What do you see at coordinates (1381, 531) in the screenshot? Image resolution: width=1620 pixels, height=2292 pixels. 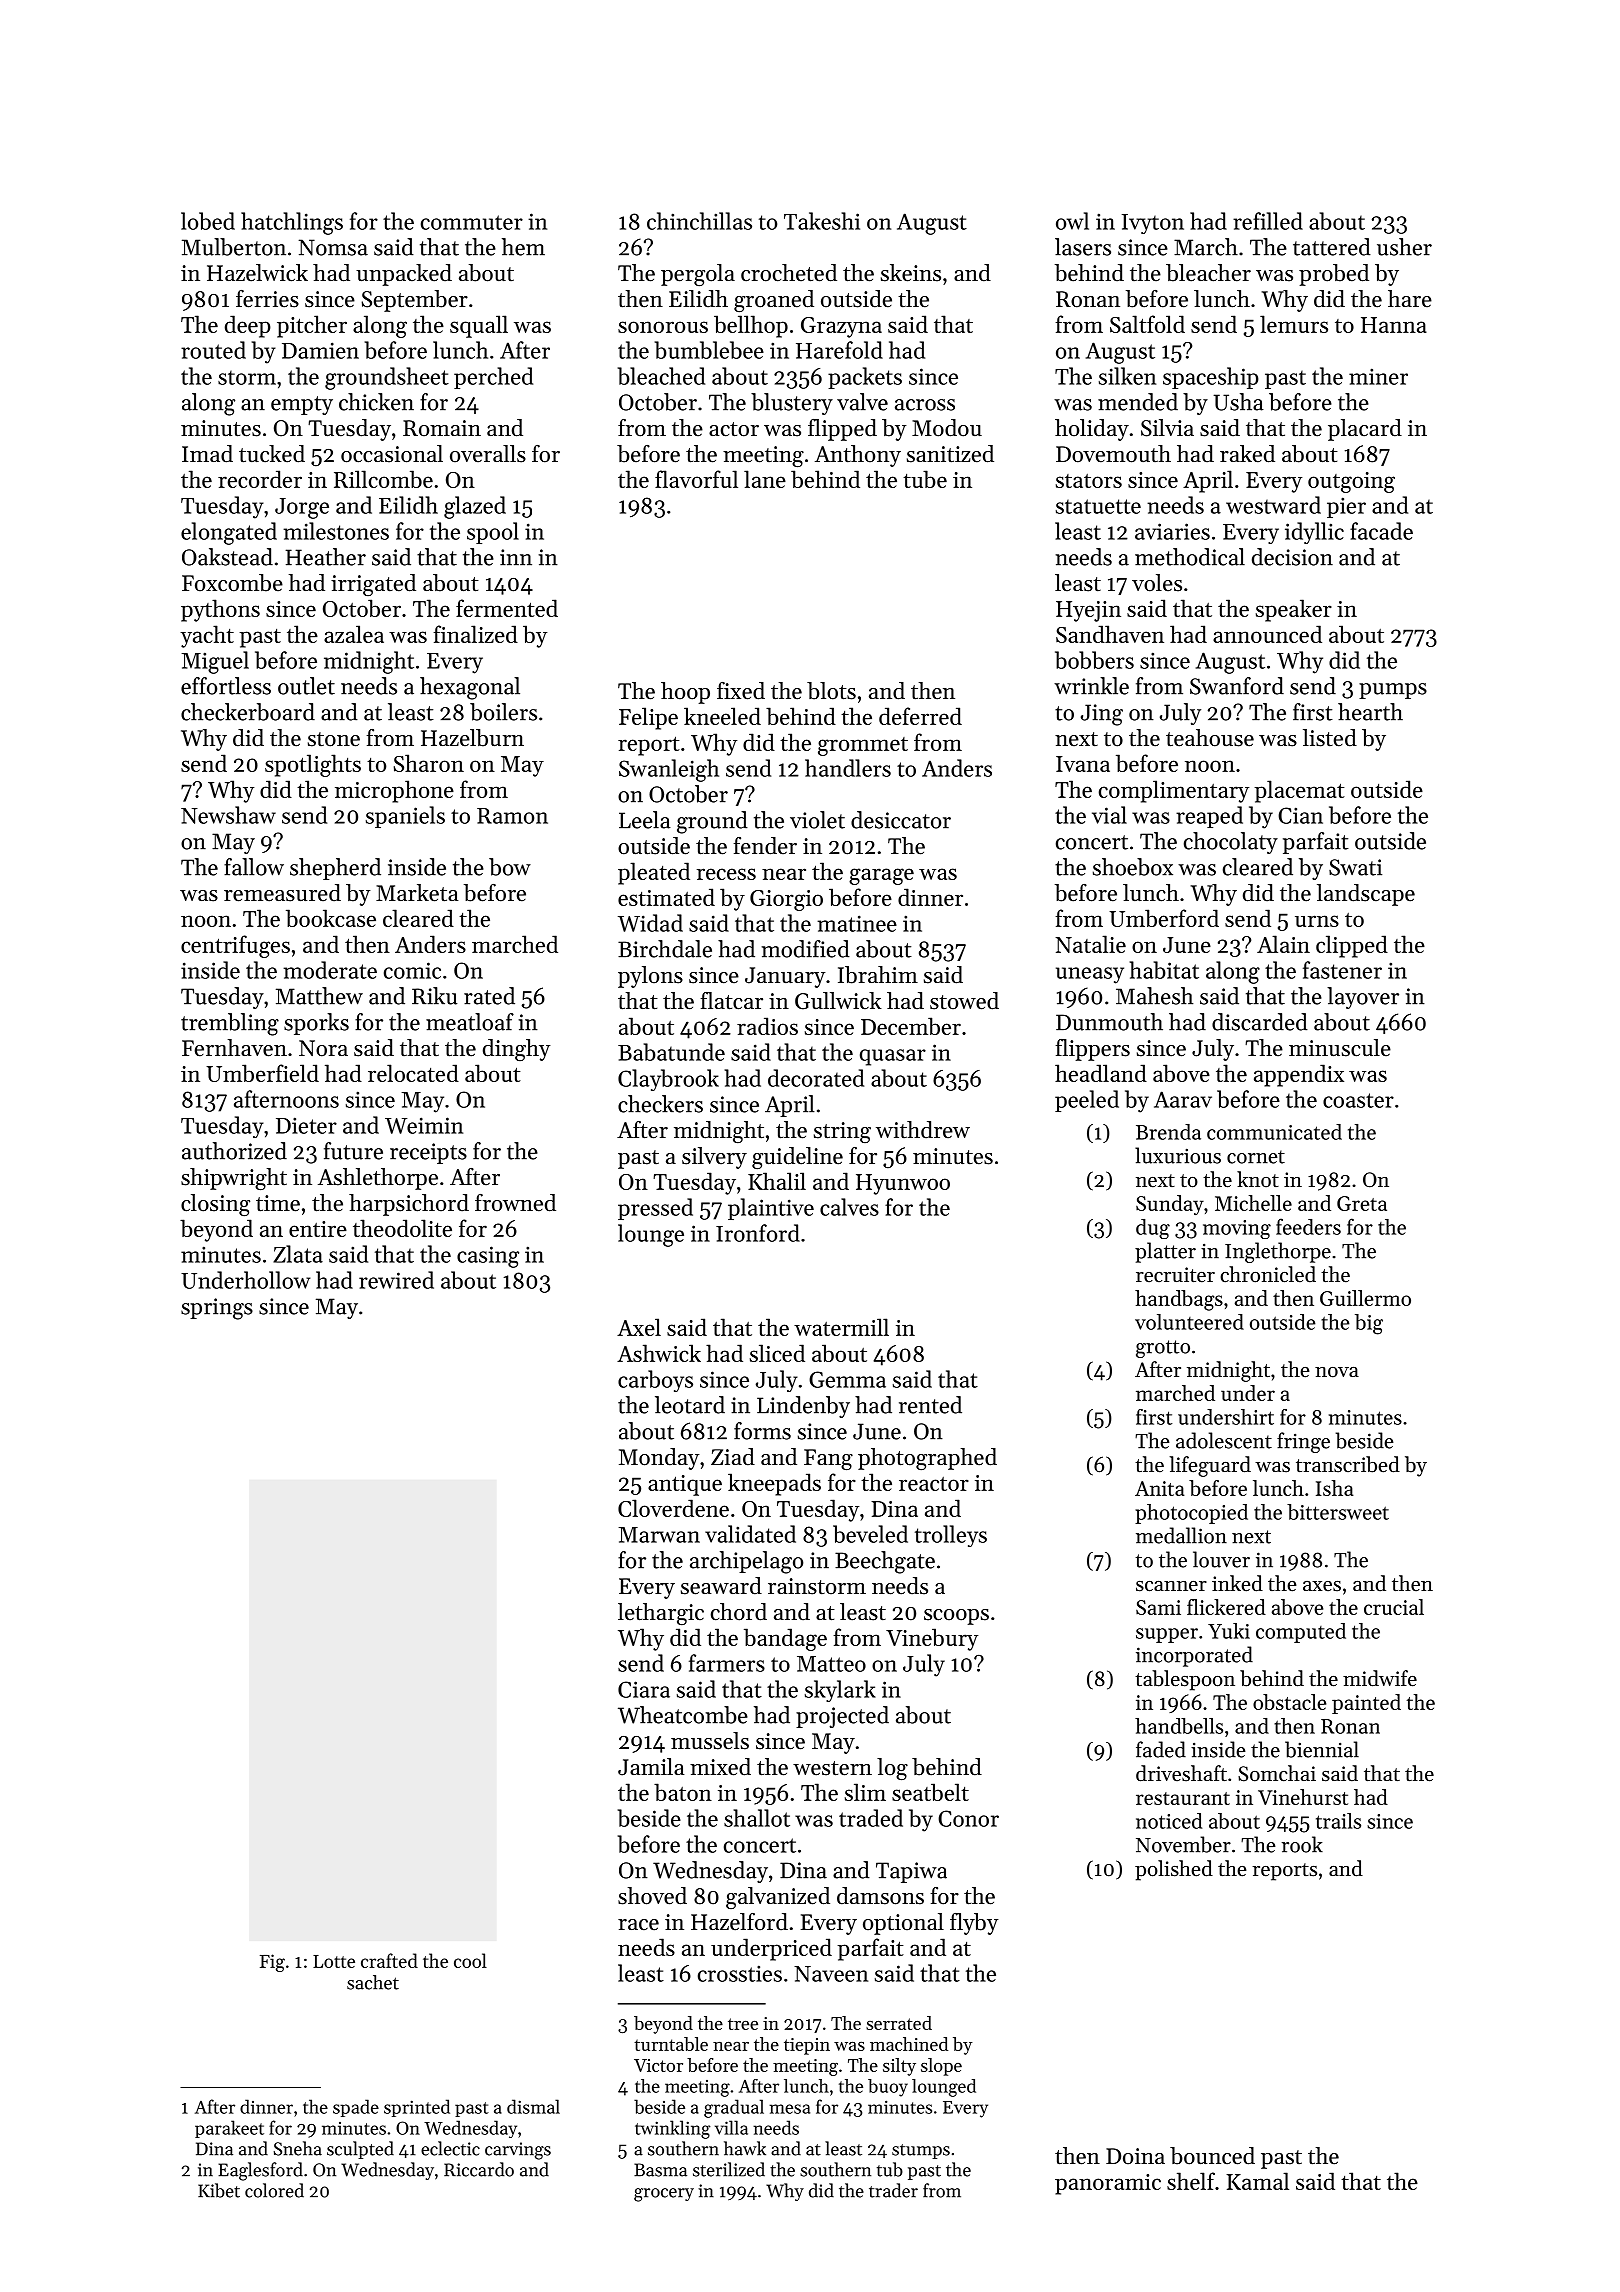 I see `facade` at bounding box center [1381, 531].
